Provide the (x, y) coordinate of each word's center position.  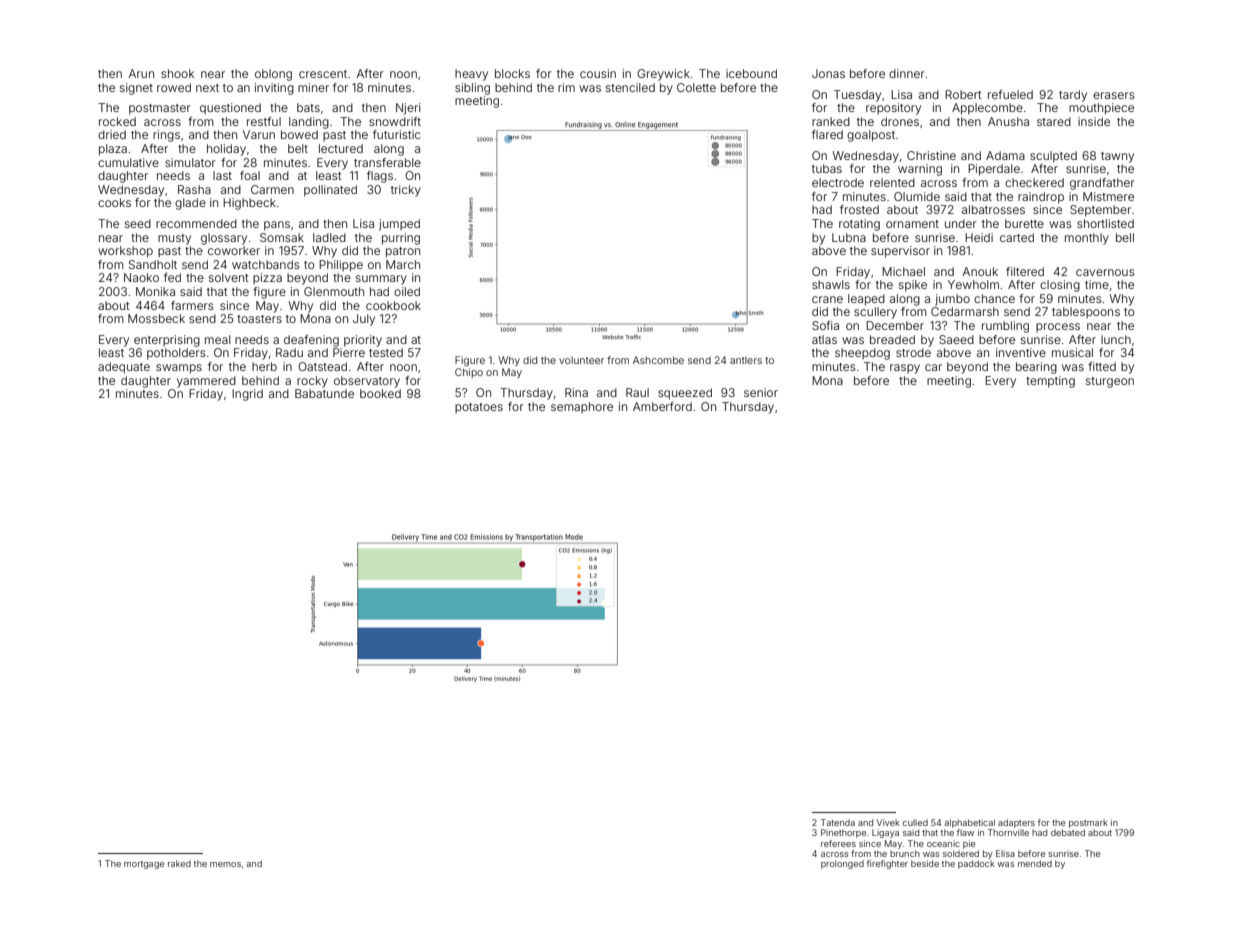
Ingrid (247, 395)
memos (225, 864)
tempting (1050, 382)
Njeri (408, 109)
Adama (1005, 155)
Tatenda (838, 822)
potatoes (479, 408)
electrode (838, 182)
